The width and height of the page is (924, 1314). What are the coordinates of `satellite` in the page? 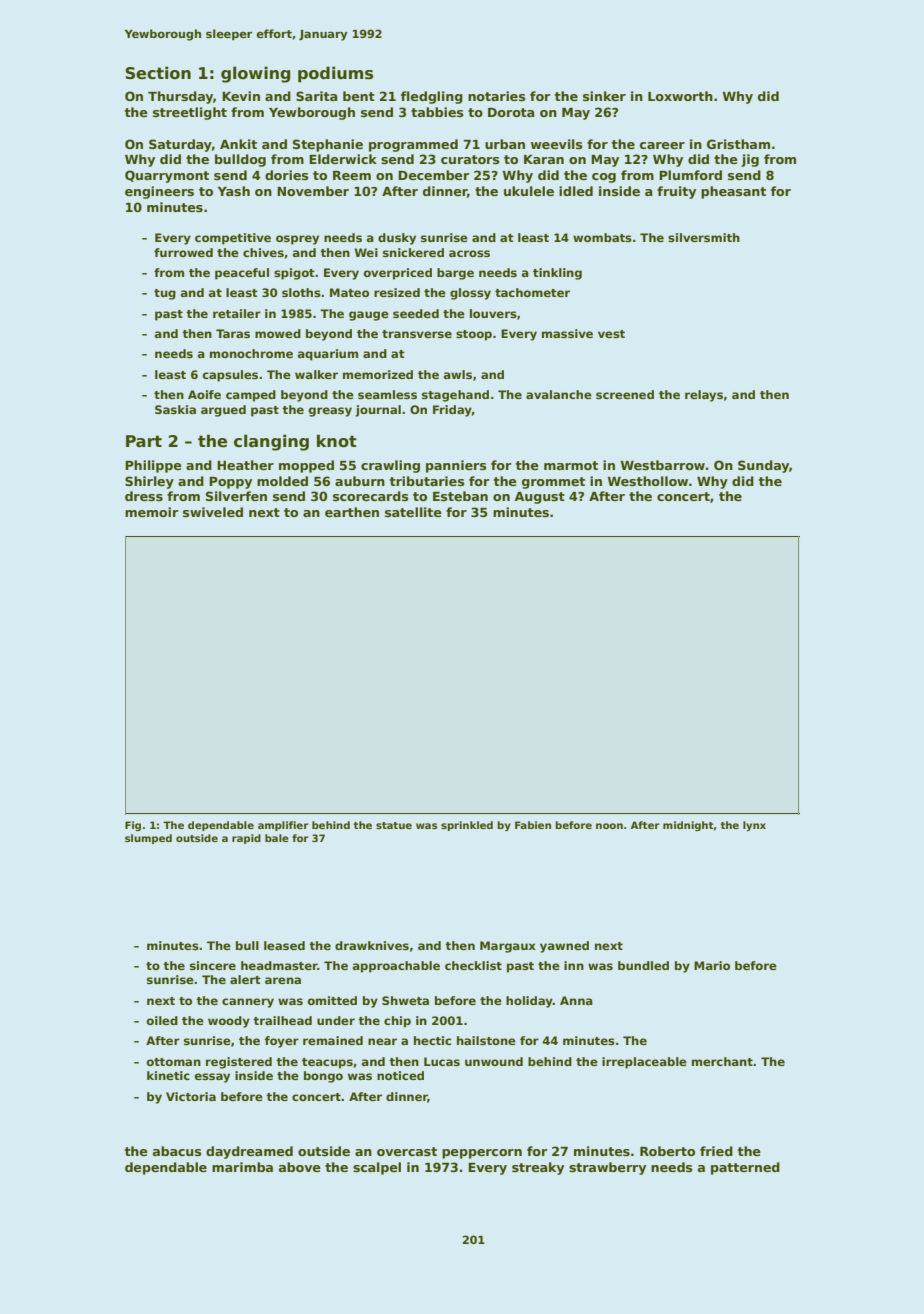 It's located at (413, 512).
